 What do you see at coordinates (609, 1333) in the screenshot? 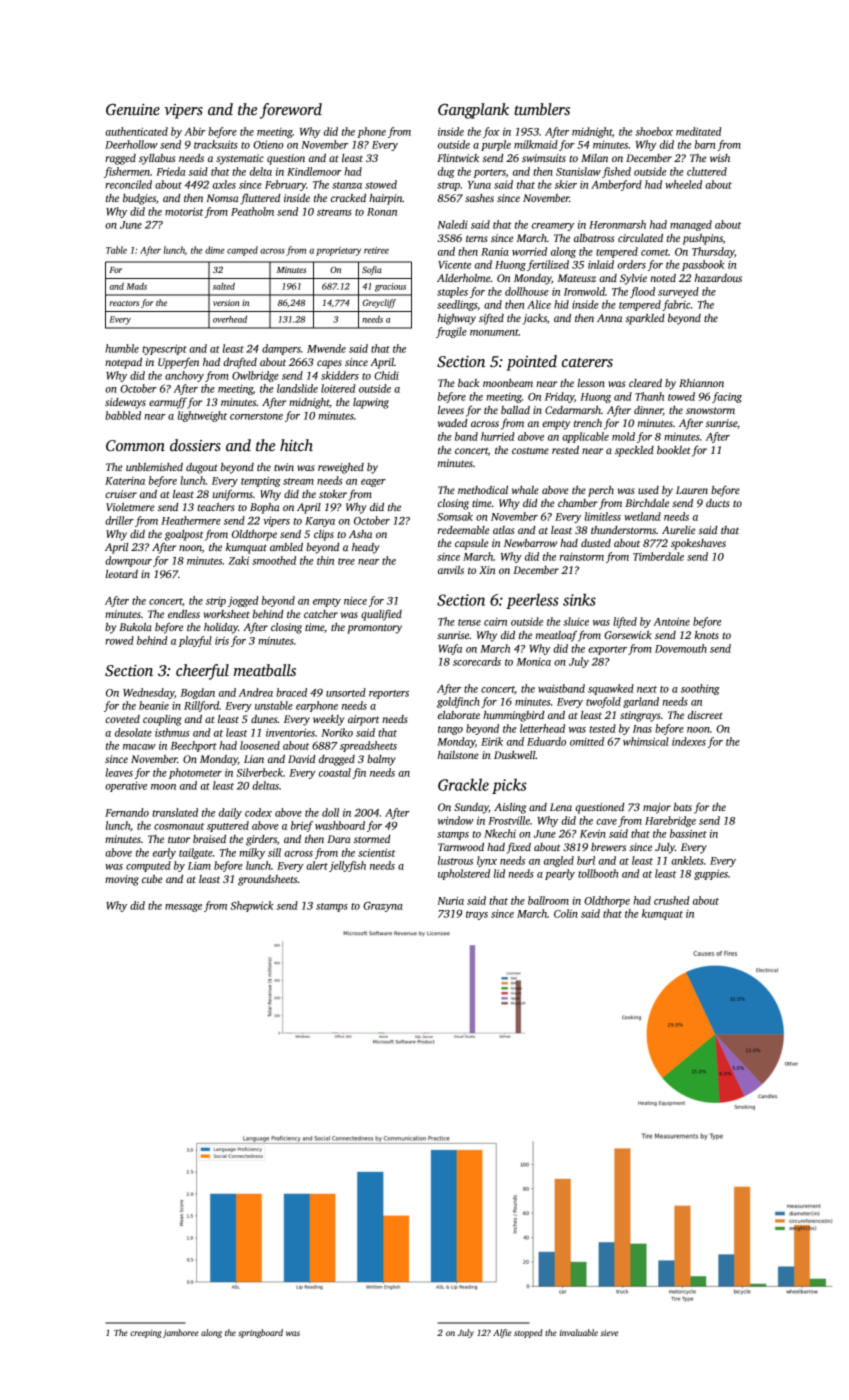
I see `sieve` at bounding box center [609, 1333].
